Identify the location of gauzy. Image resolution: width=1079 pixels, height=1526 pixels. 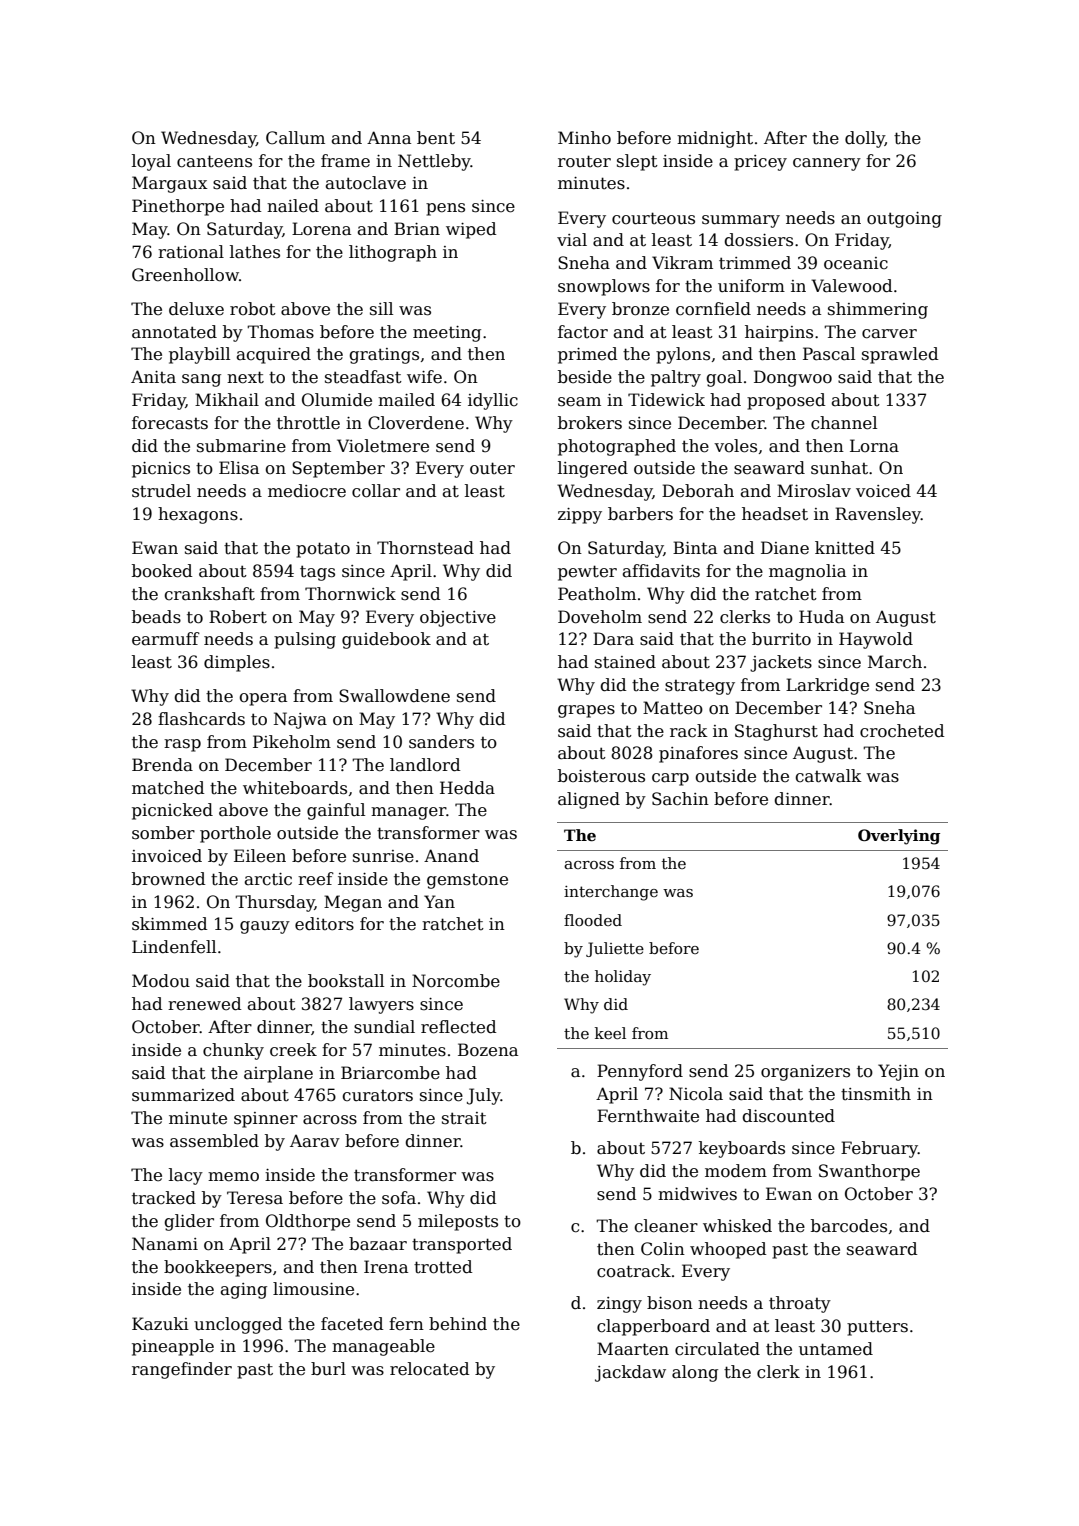
(265, 927).
